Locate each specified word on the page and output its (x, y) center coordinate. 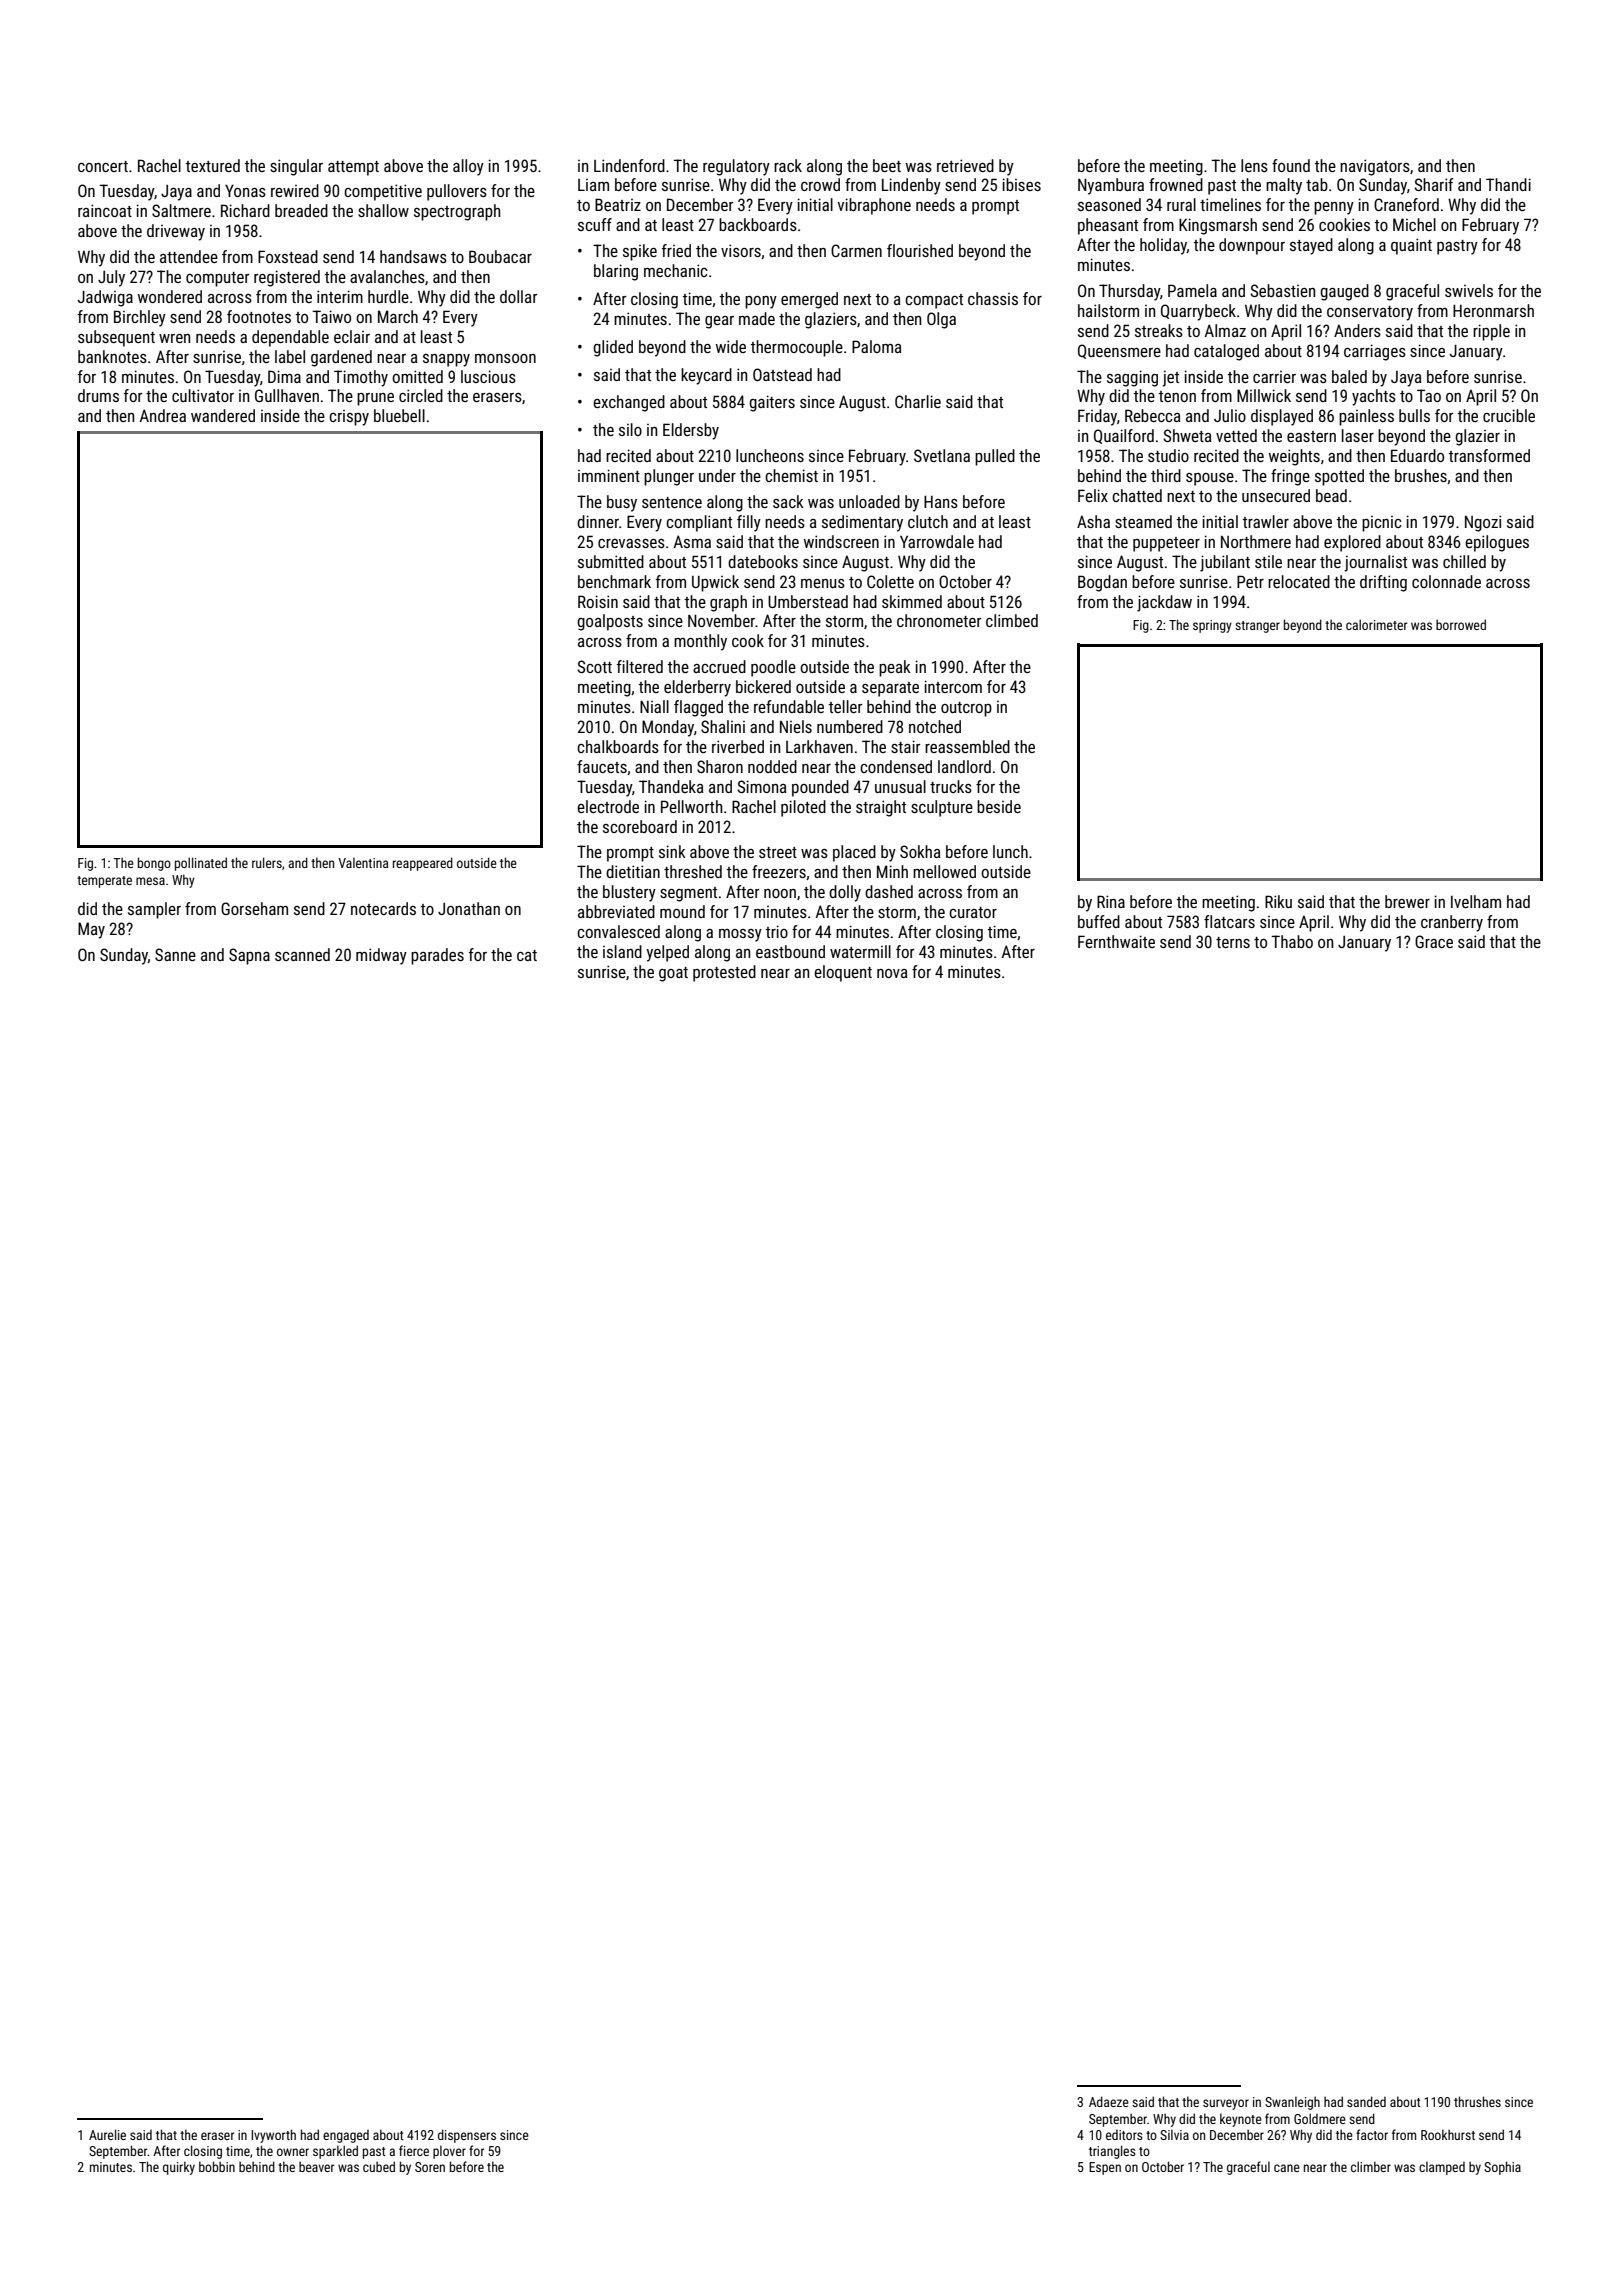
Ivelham (1476, 901)
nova (892, 973)
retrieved (965, 165)
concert (103, 166)
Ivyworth (273, 2136)
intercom (953, 686)
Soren (430, 2167)
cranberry (1452, 923)
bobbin (217, 2166)
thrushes (1477, 2101)
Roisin (598, 601)
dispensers (467, 2136)
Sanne (175, 954)
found (1291, 165)
